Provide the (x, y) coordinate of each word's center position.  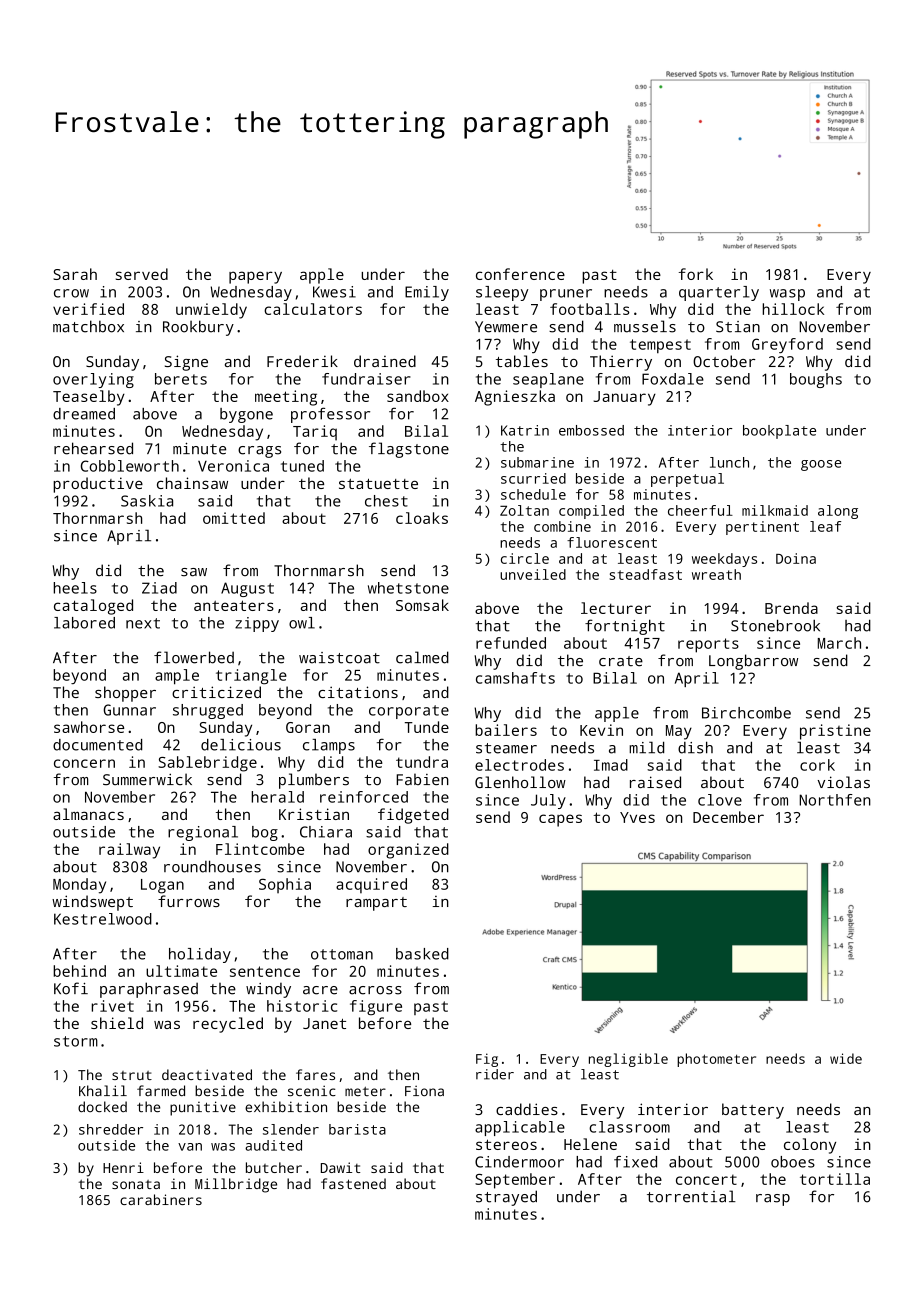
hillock (793, 309)
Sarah (75, 274)
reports (708, 645)
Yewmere (506, 327)
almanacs (88, 814)
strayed (506, 1198)
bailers (506, 730)
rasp (773, 1200)
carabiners (161, 1199)
